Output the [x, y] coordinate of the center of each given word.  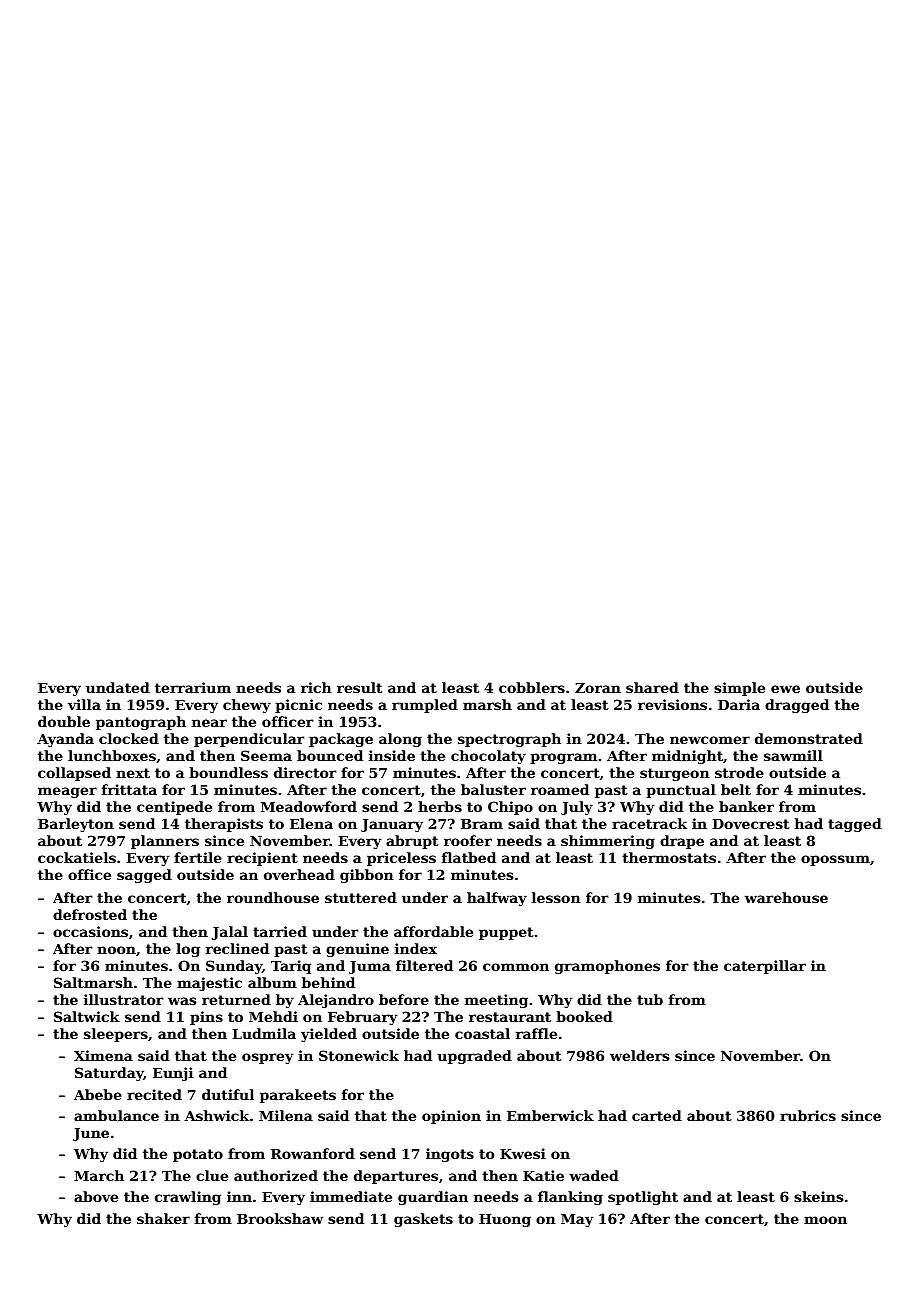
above [96, 1196]
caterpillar [765, 967]
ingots [450, 1155]
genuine [357, 950]
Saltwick [87, 1016]
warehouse [786, 897]
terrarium [193, 687]
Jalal [229, 933]
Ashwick [216, 1115]
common [516, 967]
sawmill [793, 755]
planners [165, 842]
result [359, 687]
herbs [440, 806]
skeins [818, 1196]
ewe [785, 689]
